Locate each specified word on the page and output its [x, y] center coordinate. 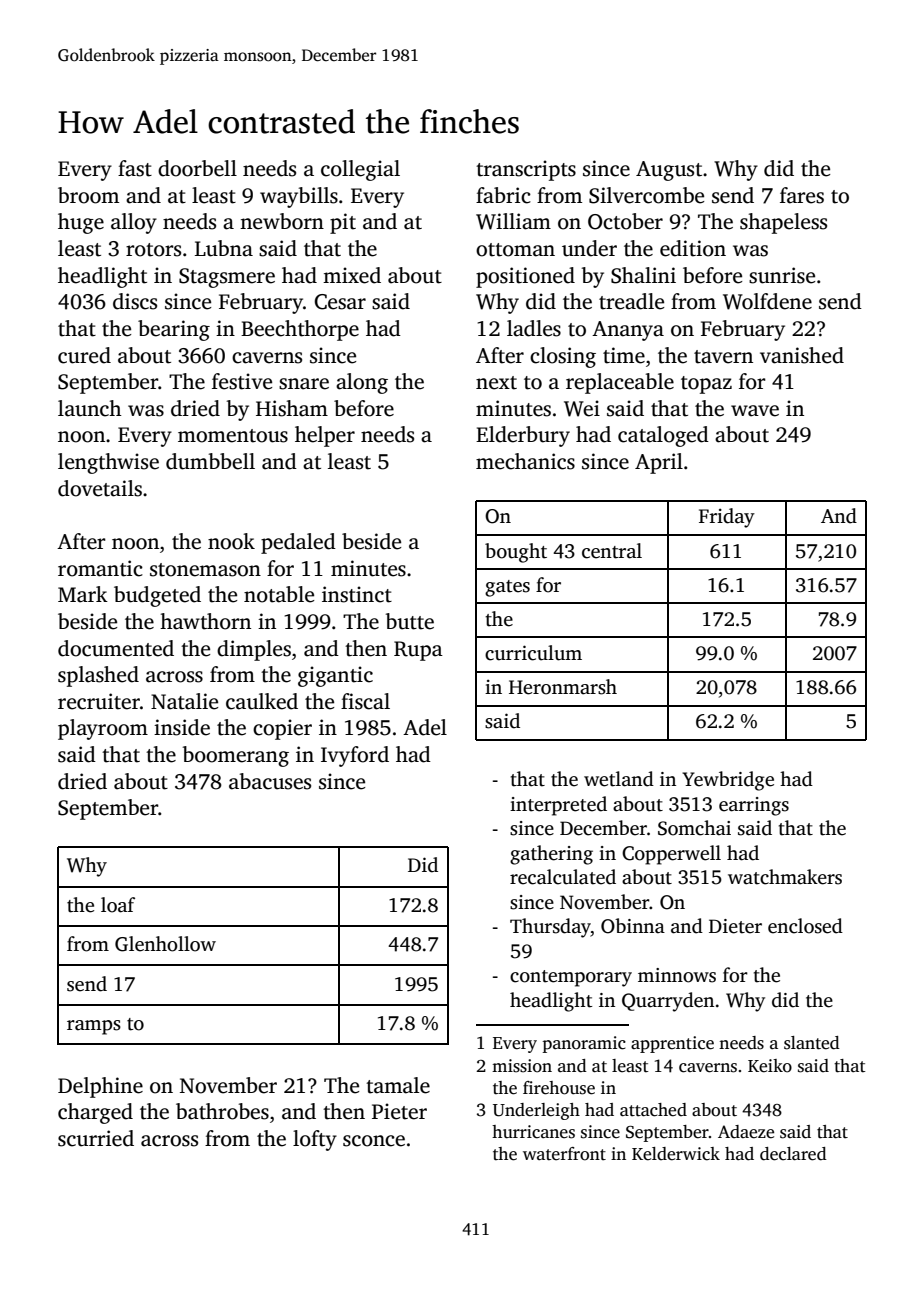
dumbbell [210, 461]
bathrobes [222, 1111]
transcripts [526, 170]
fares [802, 195]
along [362, 383]
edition [693, 248]
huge [81, 223]
